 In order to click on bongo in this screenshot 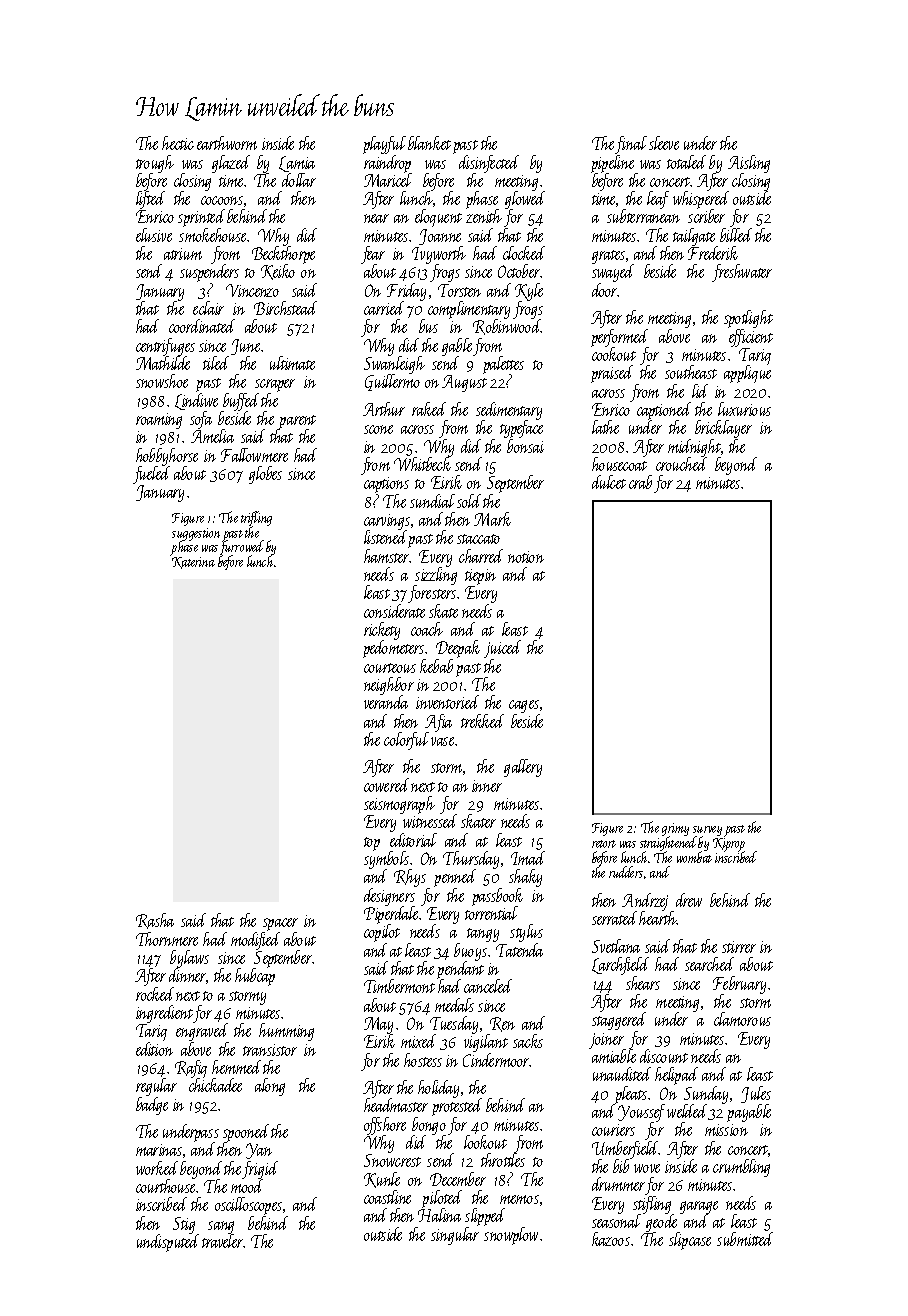, I will do `click(429, 1126)`.
